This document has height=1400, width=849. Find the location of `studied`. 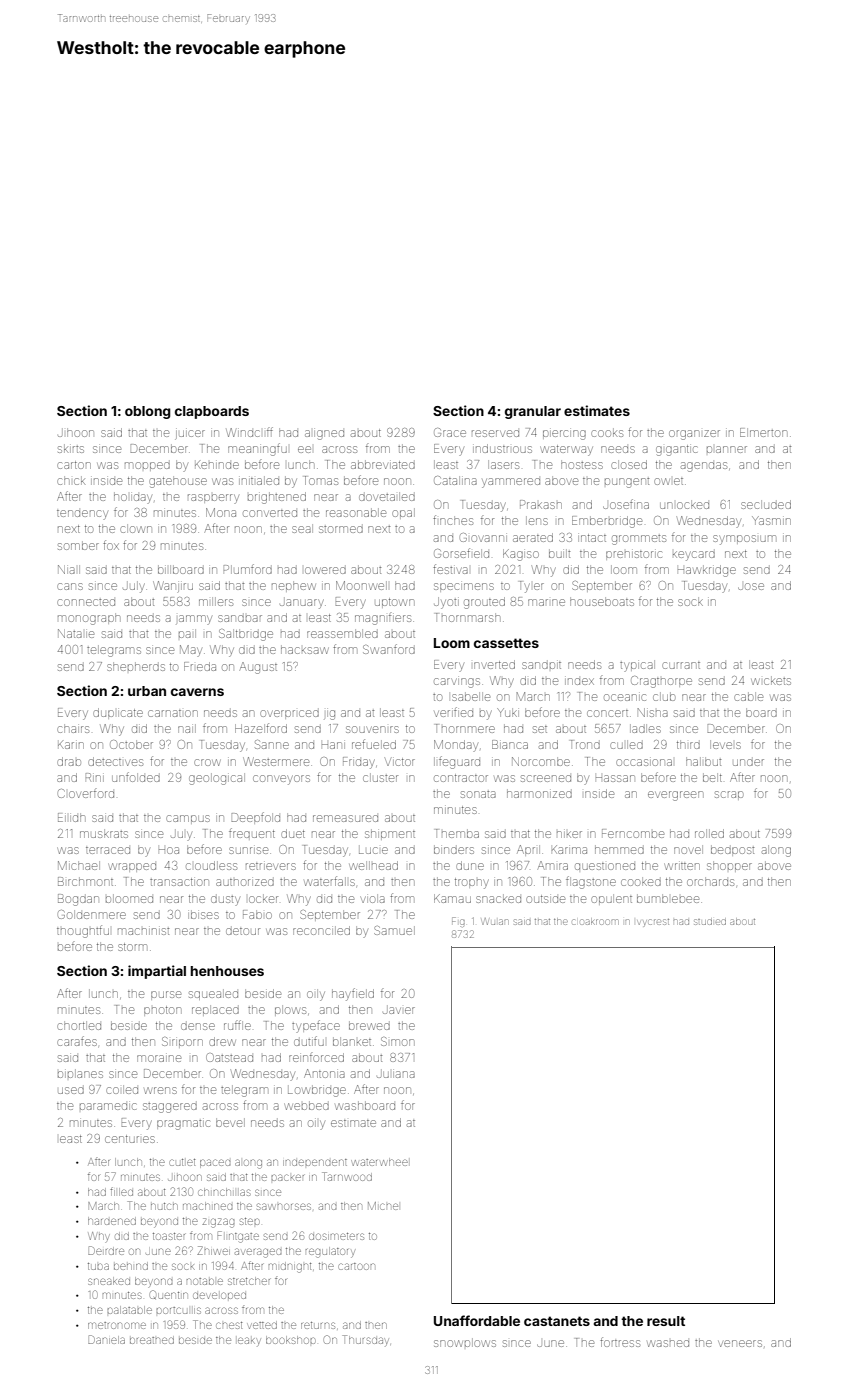

studied is located at coordinates (710, 922).
